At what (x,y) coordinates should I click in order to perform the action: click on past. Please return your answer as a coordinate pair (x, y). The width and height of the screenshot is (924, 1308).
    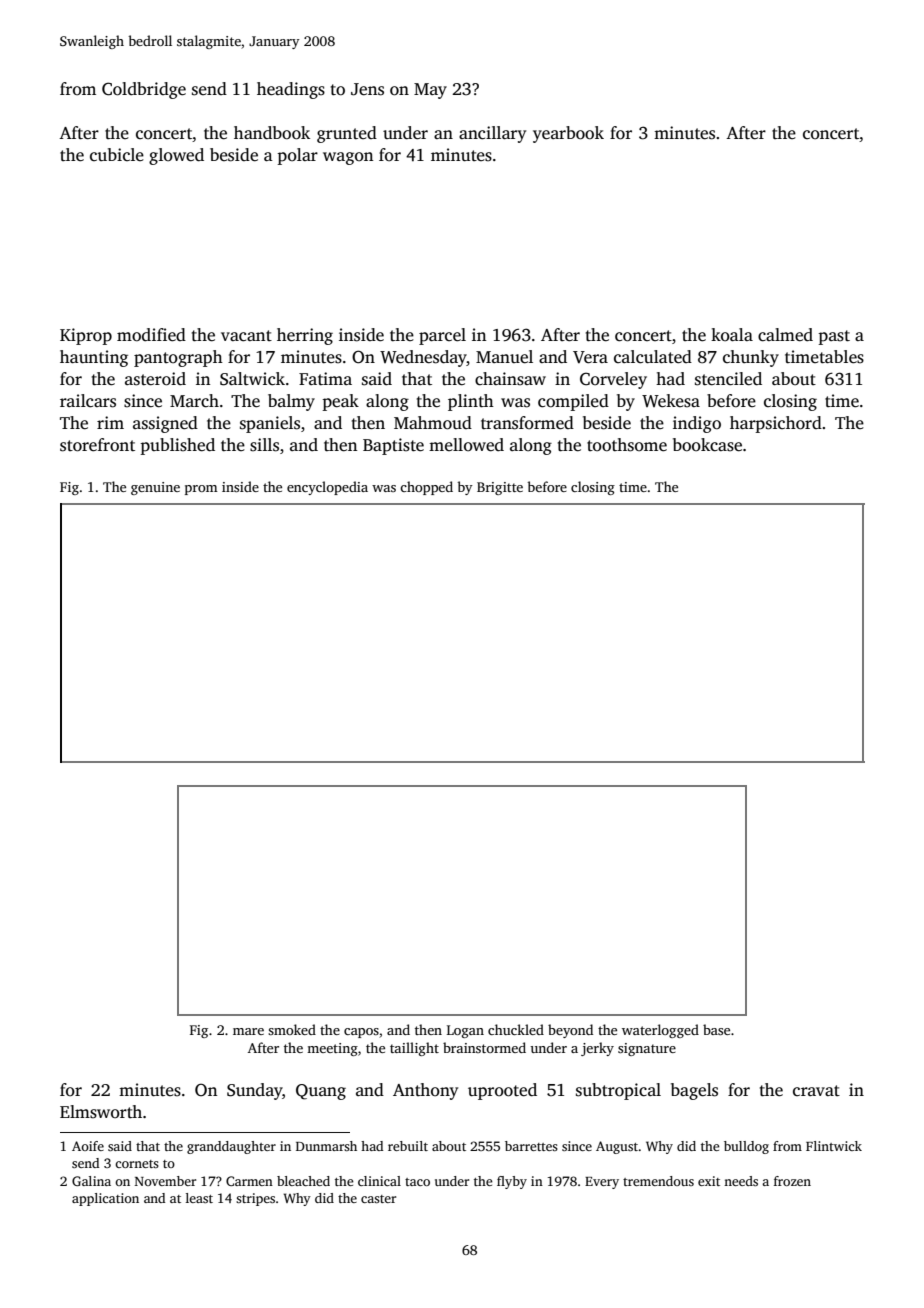
    Looking at the image, I should click on (834, 337).
